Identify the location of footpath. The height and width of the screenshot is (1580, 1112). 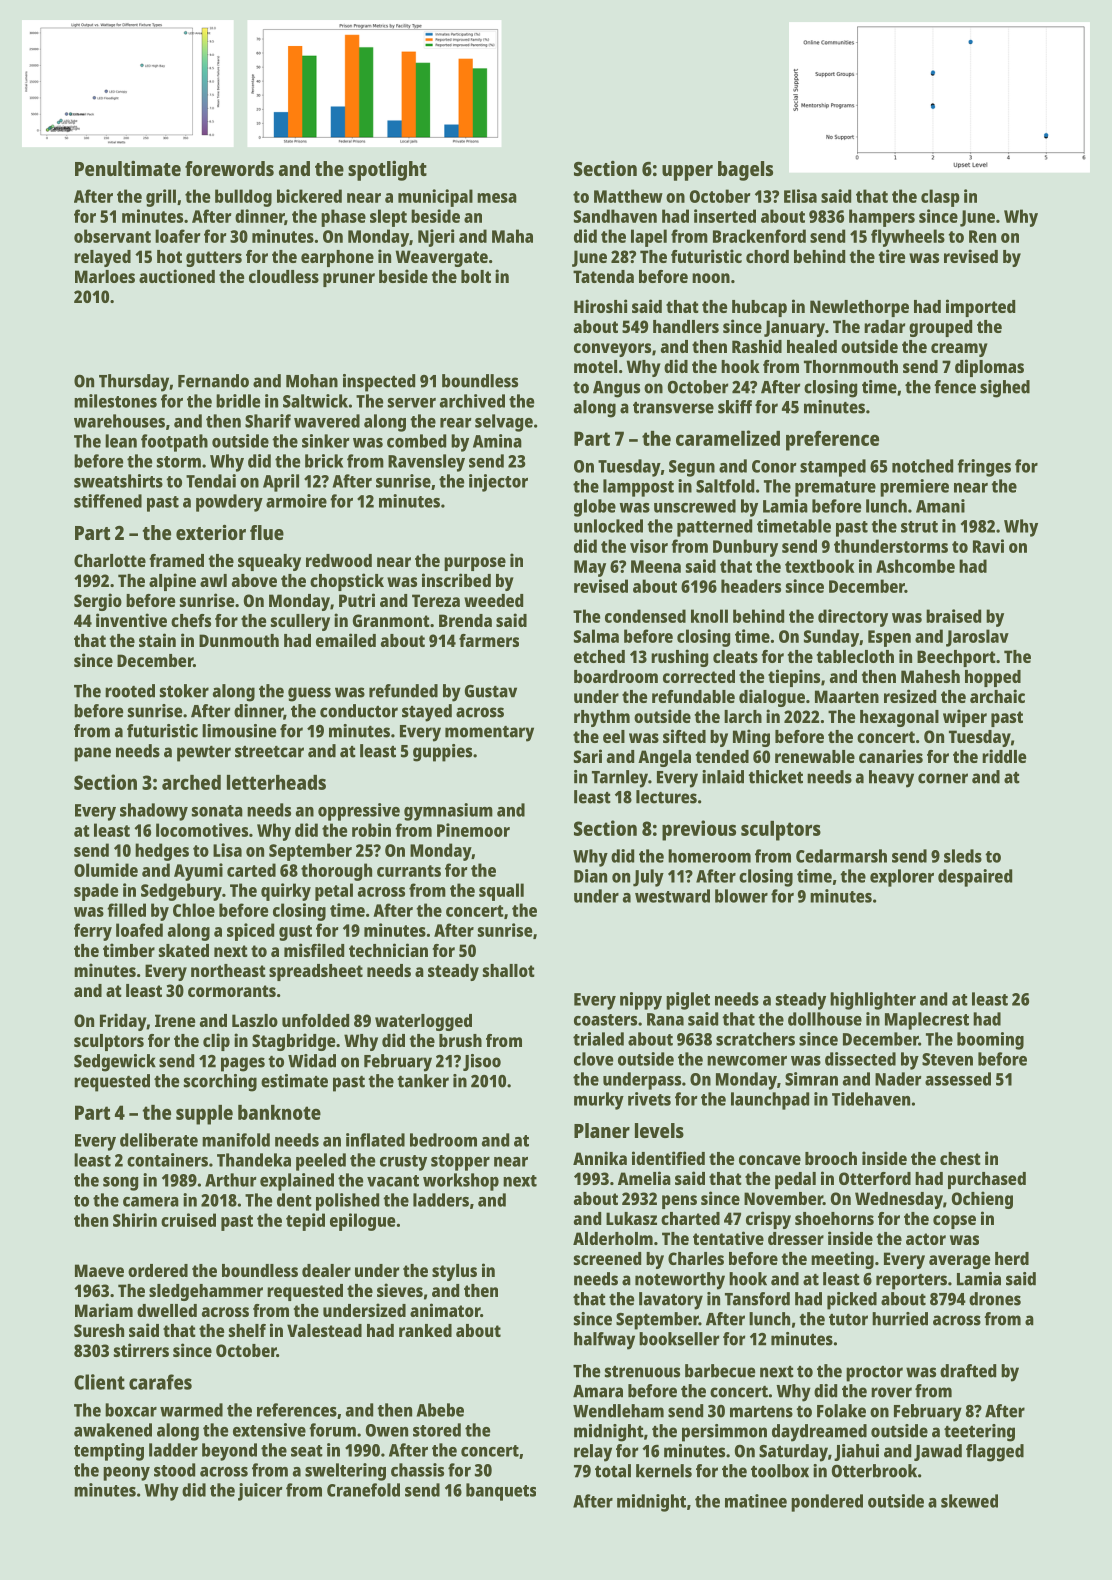
(174, 443).
